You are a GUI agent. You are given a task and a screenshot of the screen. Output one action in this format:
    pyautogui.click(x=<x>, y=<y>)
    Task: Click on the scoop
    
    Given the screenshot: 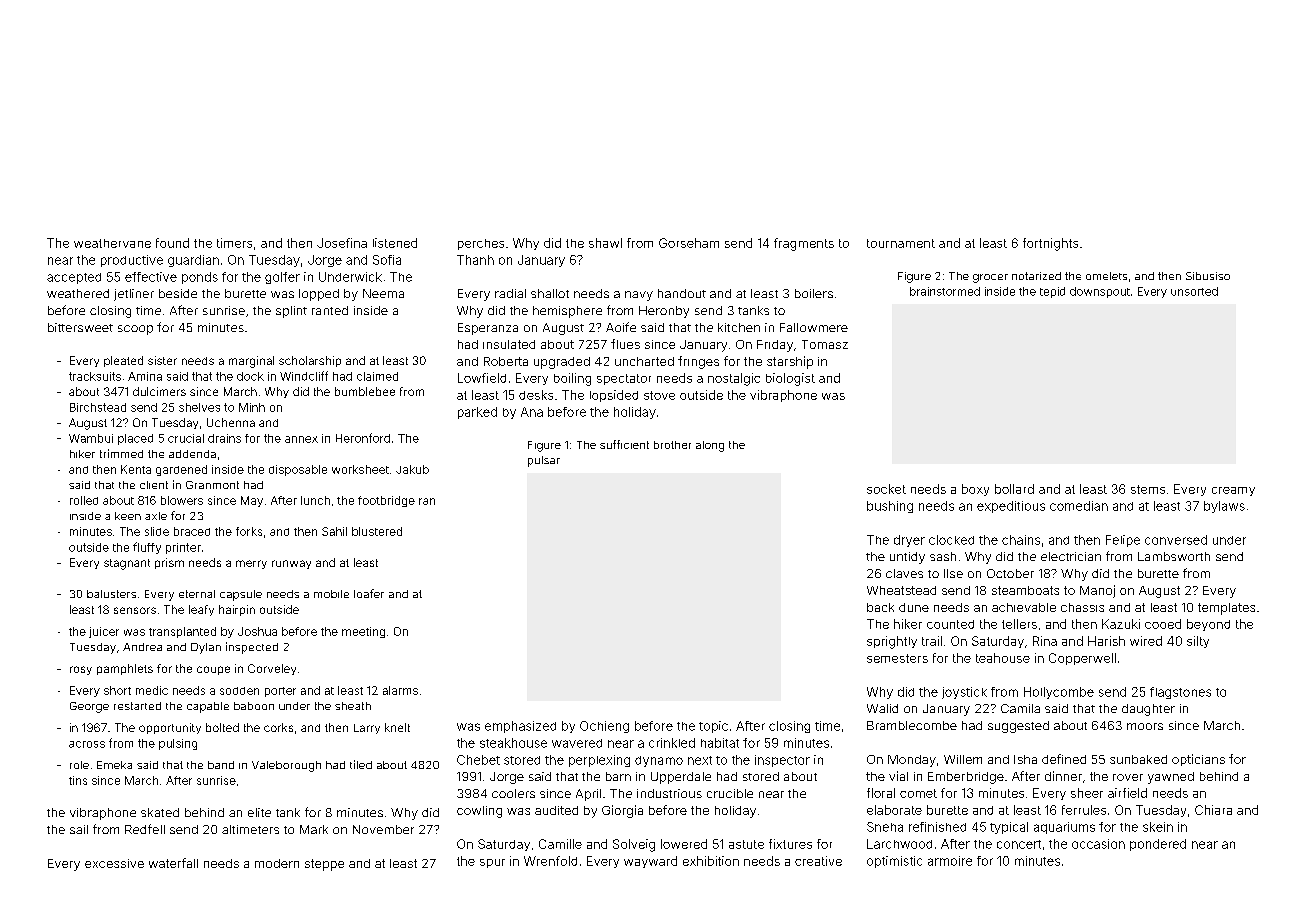 What is the action you would take?
    pyautogui.click(x=135, y=330)
